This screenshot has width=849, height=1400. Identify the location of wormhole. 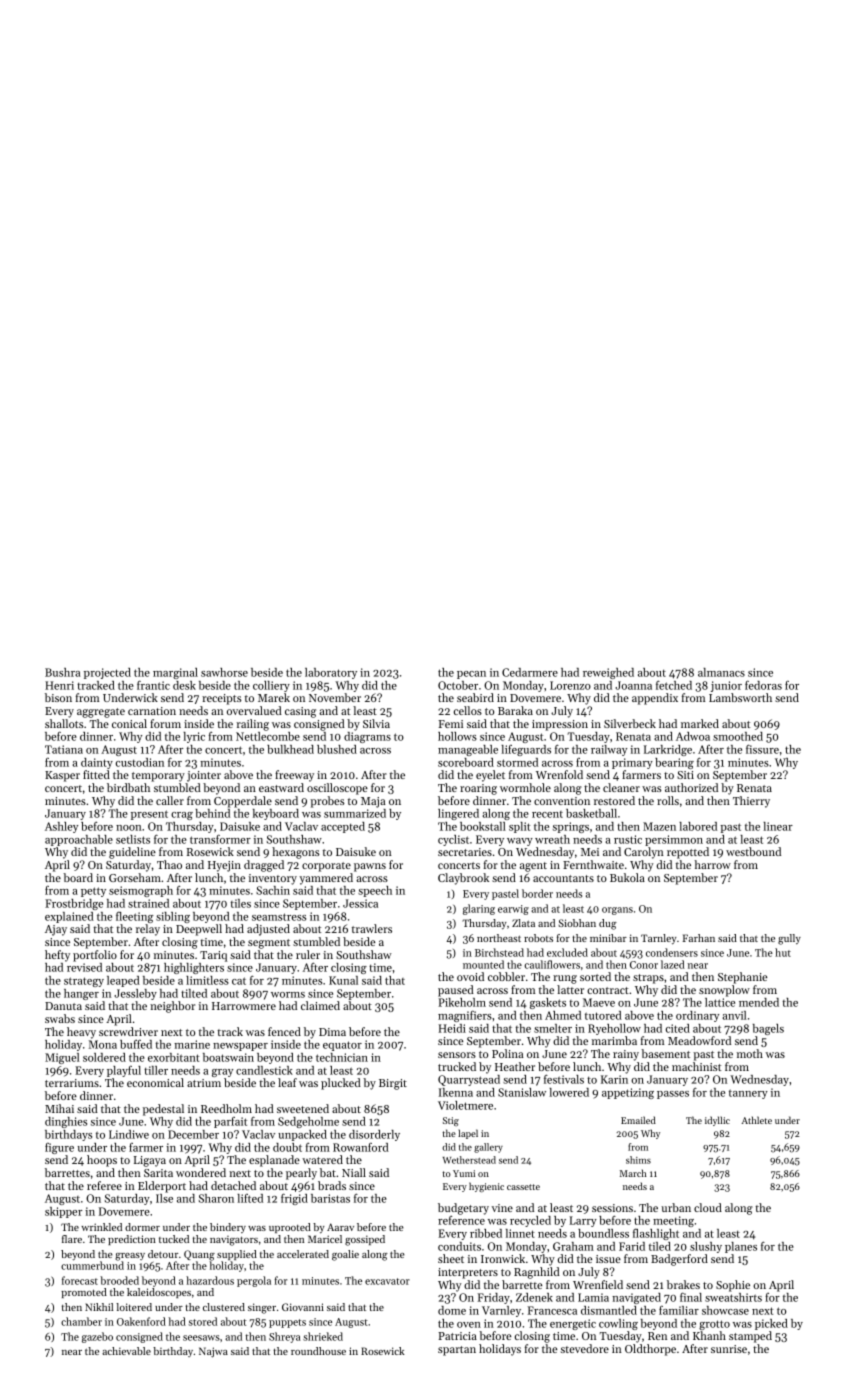
(525, 787).
